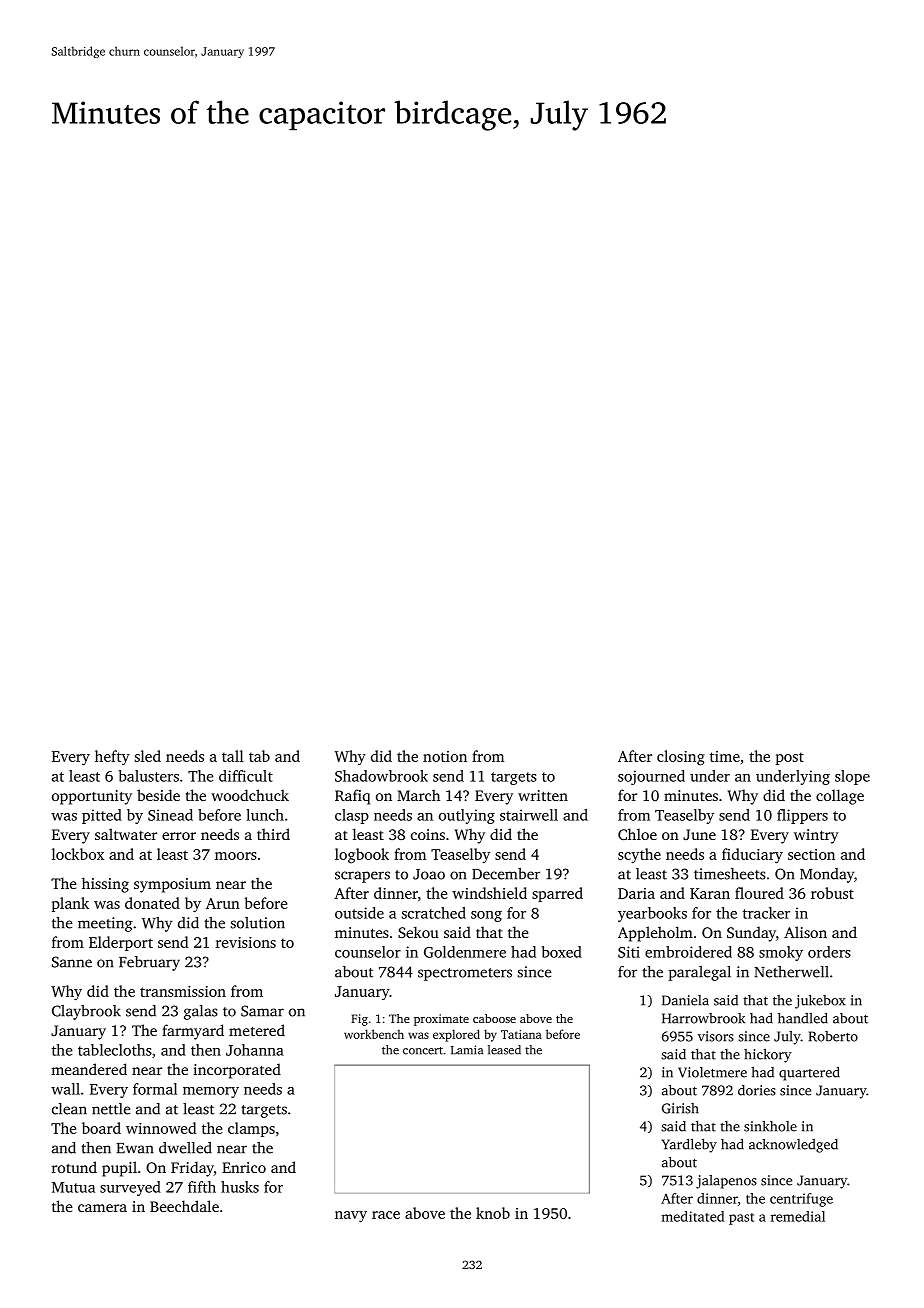 Image resolution: width=924 pixels, height=1308 pixels. Describe the element at coordinates (374, 1034) in the screenshot. I see `workbench` at that location.
